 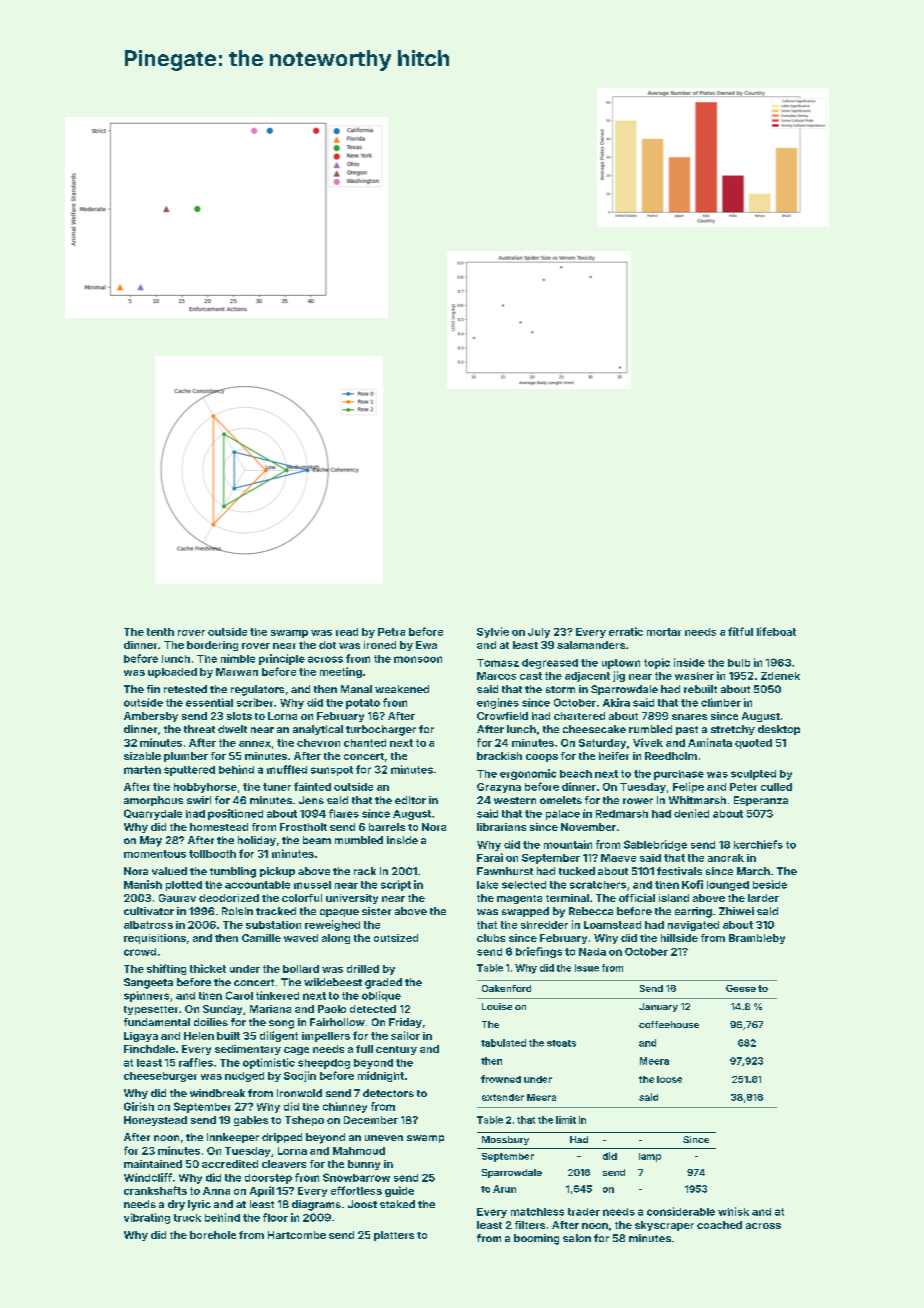 I want to click on thicket, so click(x=208, y=968).
